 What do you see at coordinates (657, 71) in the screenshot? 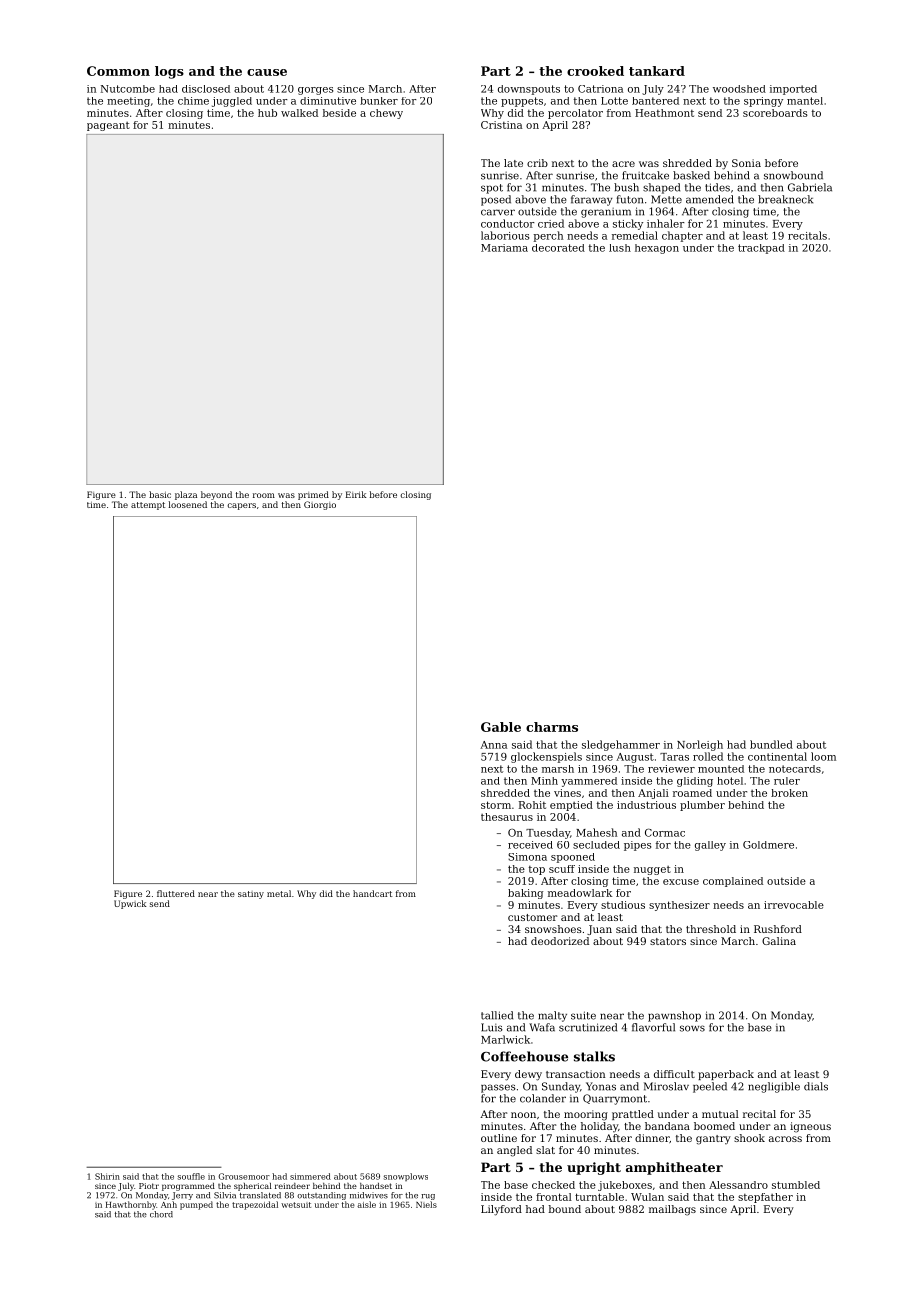
I see `tankard` at bounding box center [657, 71].
